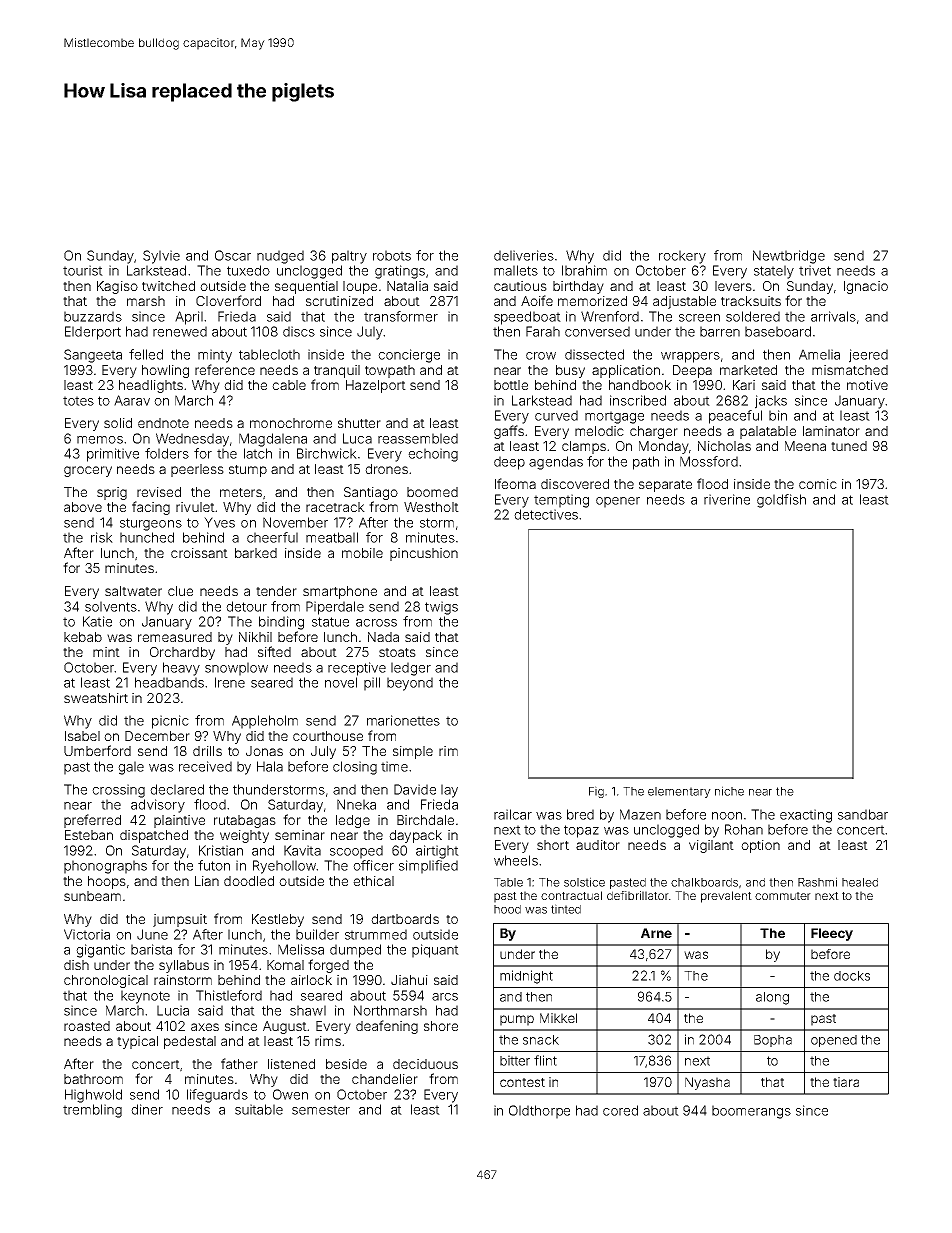  What do you see at coordinates (246, 606) in the image?
I see `detour` at bounding box center [246, 606].
